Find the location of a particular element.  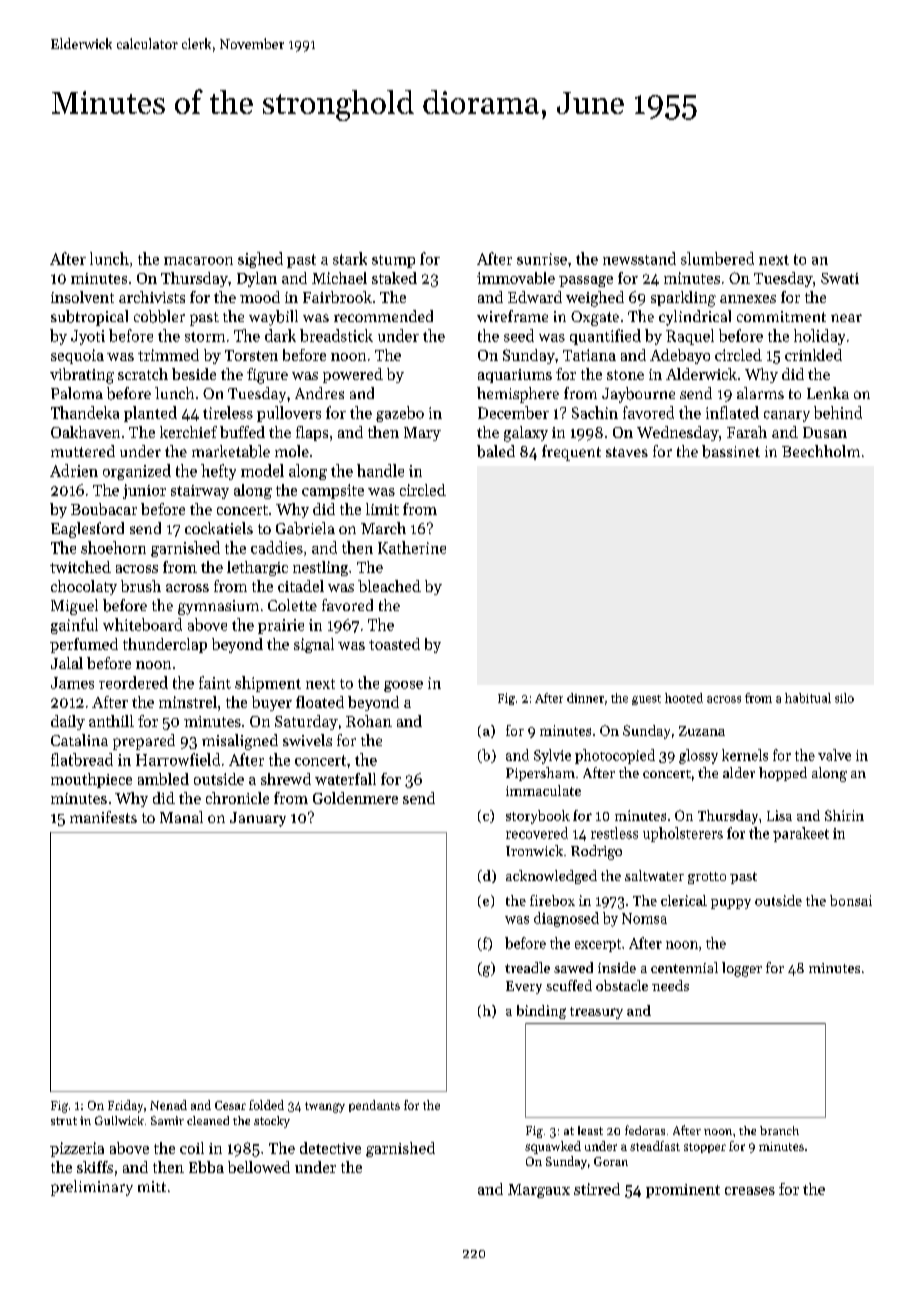

bellowed is located at coordinates (259, 1167).
